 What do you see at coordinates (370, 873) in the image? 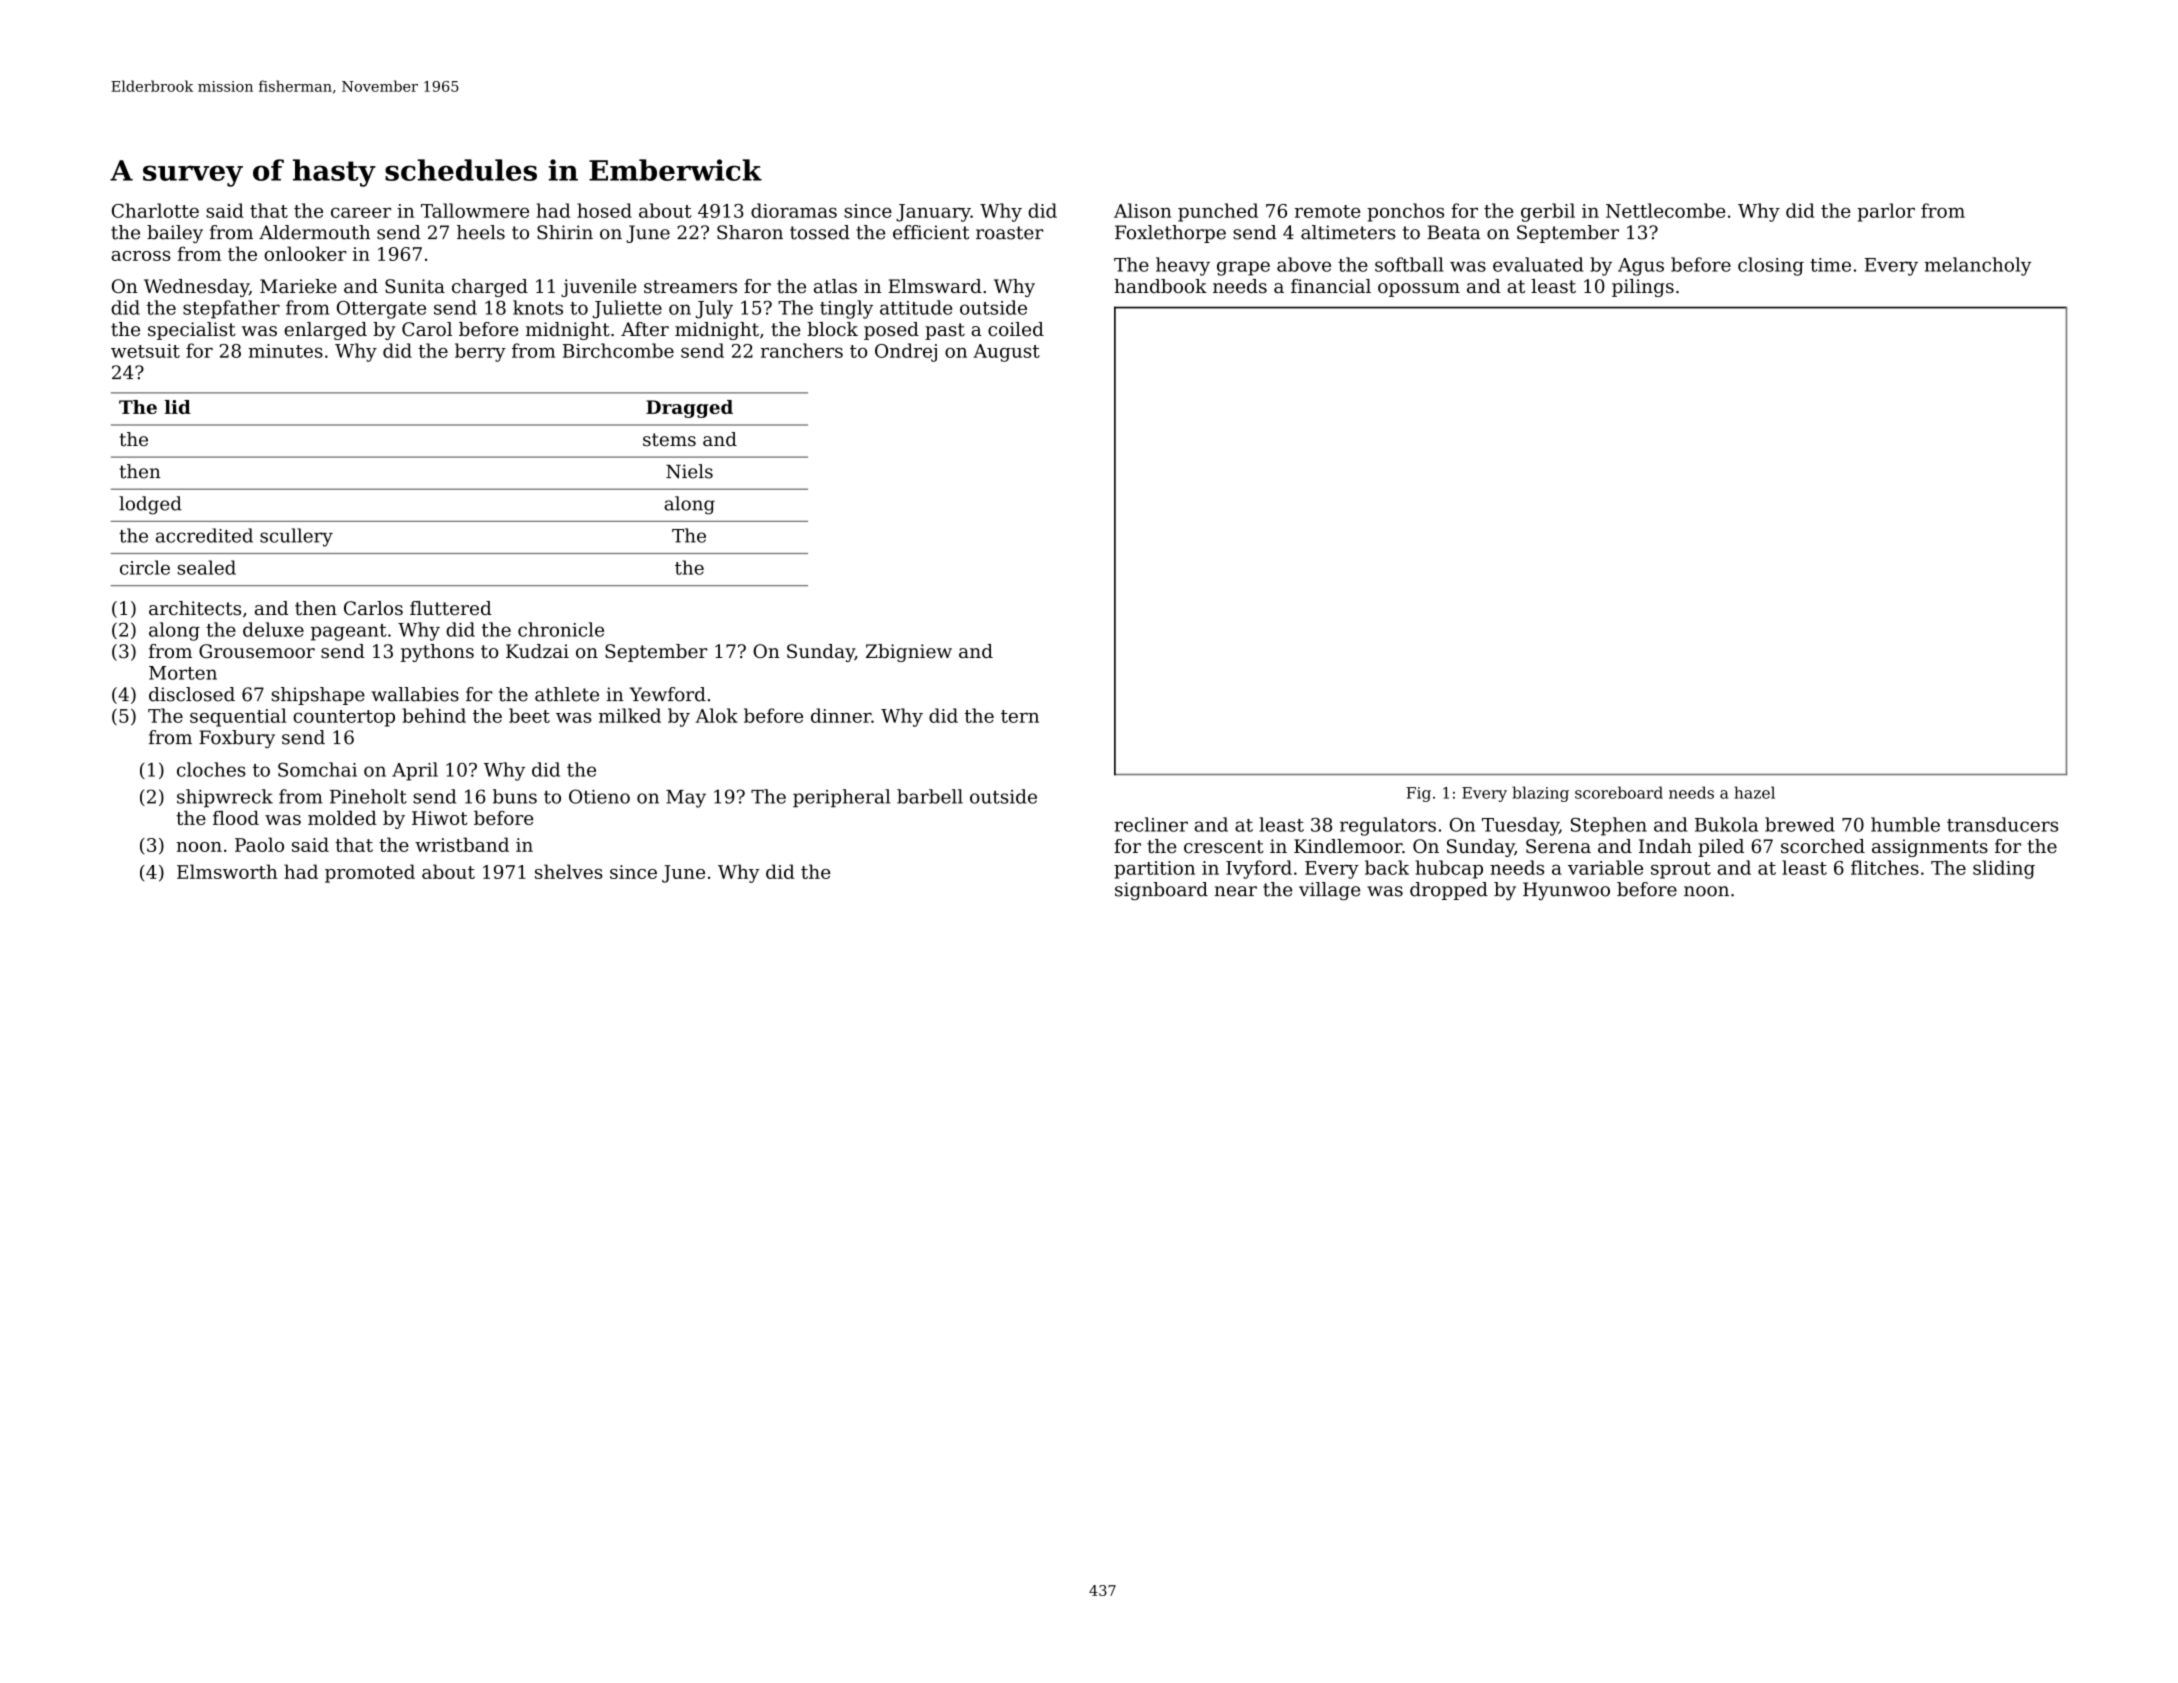
I see `promoted` at bounding box center [370, 873].
